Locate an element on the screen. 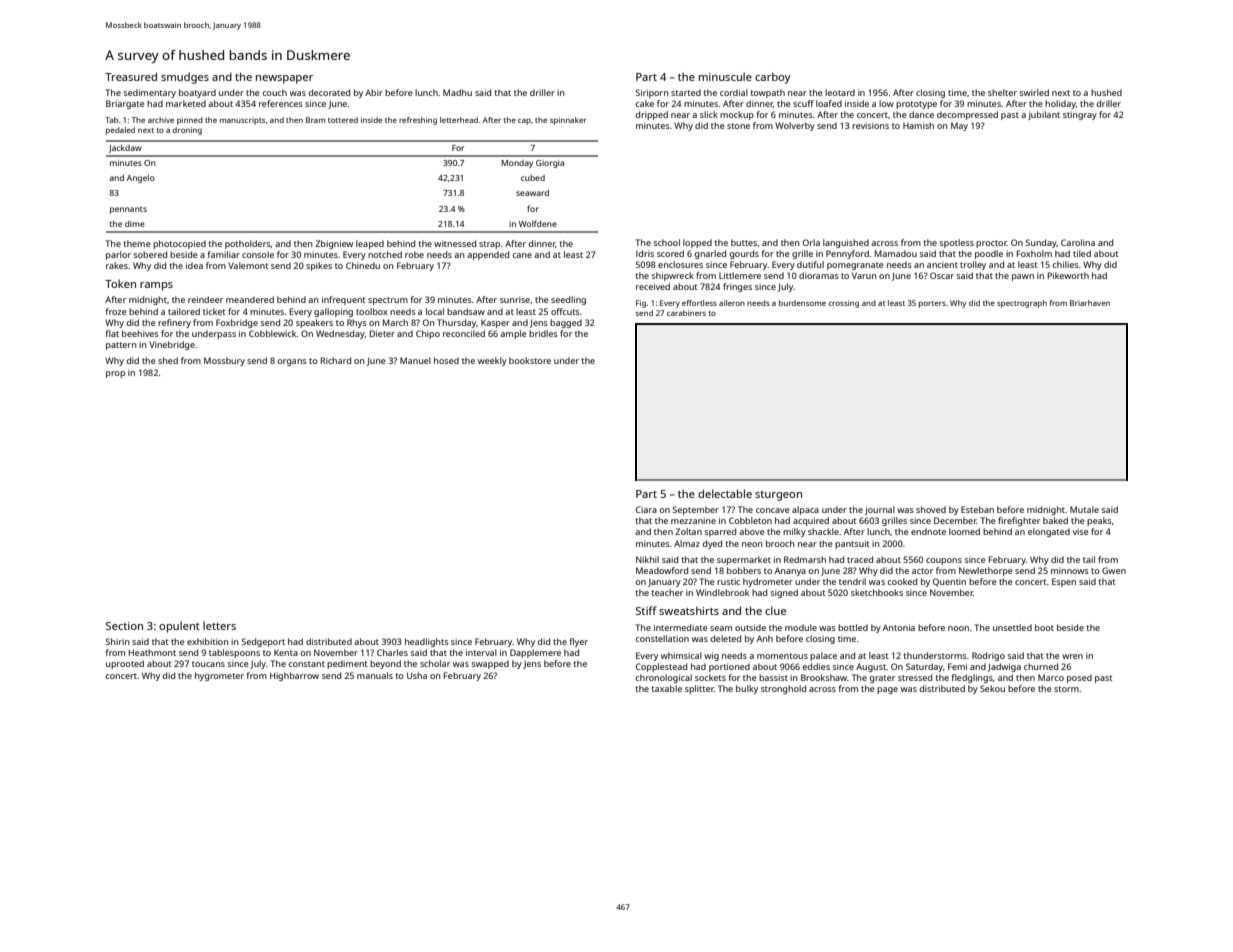  revisions is located at coordinates (870, 125).
